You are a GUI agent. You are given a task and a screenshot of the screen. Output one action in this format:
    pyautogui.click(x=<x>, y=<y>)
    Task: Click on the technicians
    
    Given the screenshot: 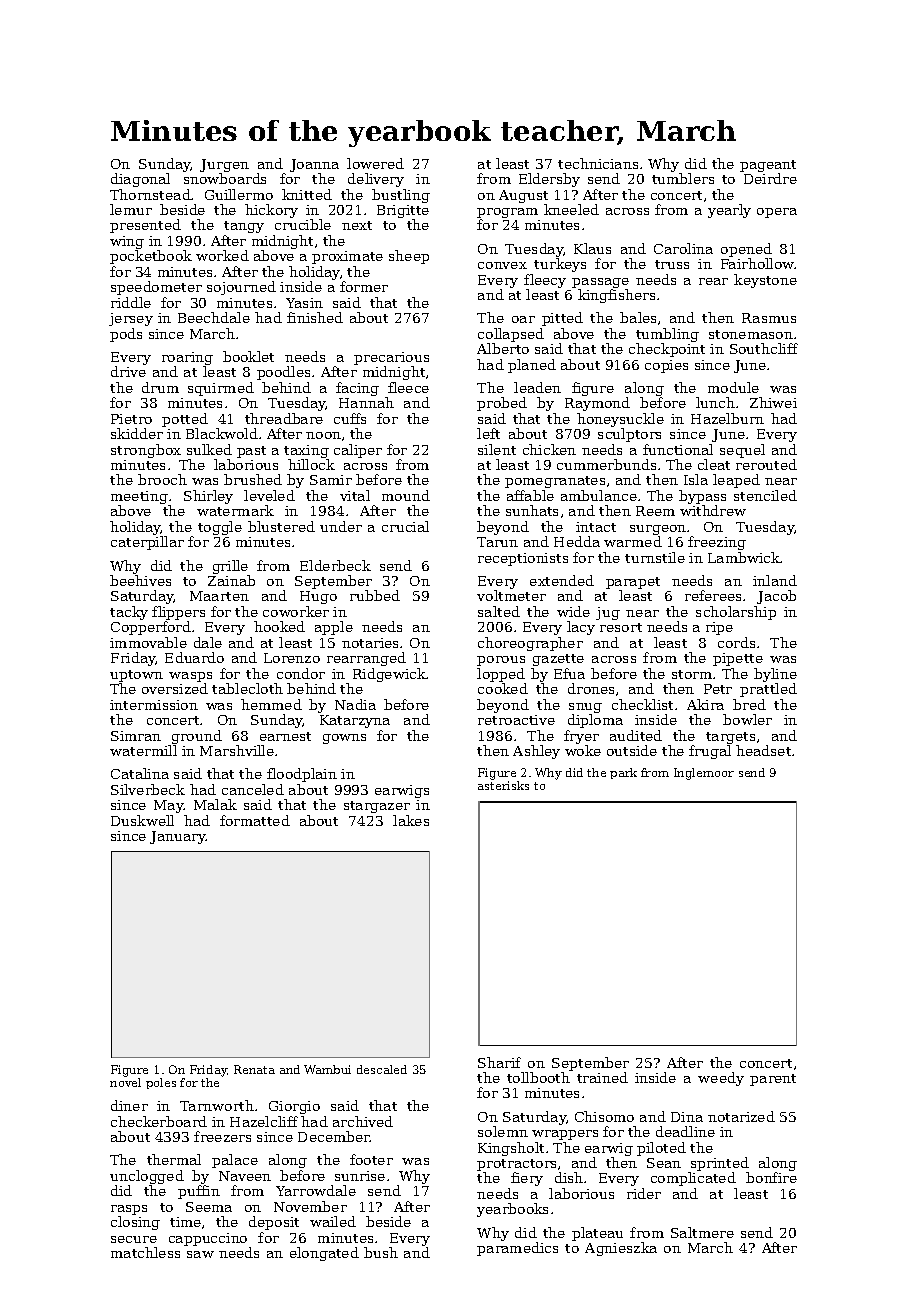 What is the action you would take?
    pyautogui.click(x=598, y=163)
